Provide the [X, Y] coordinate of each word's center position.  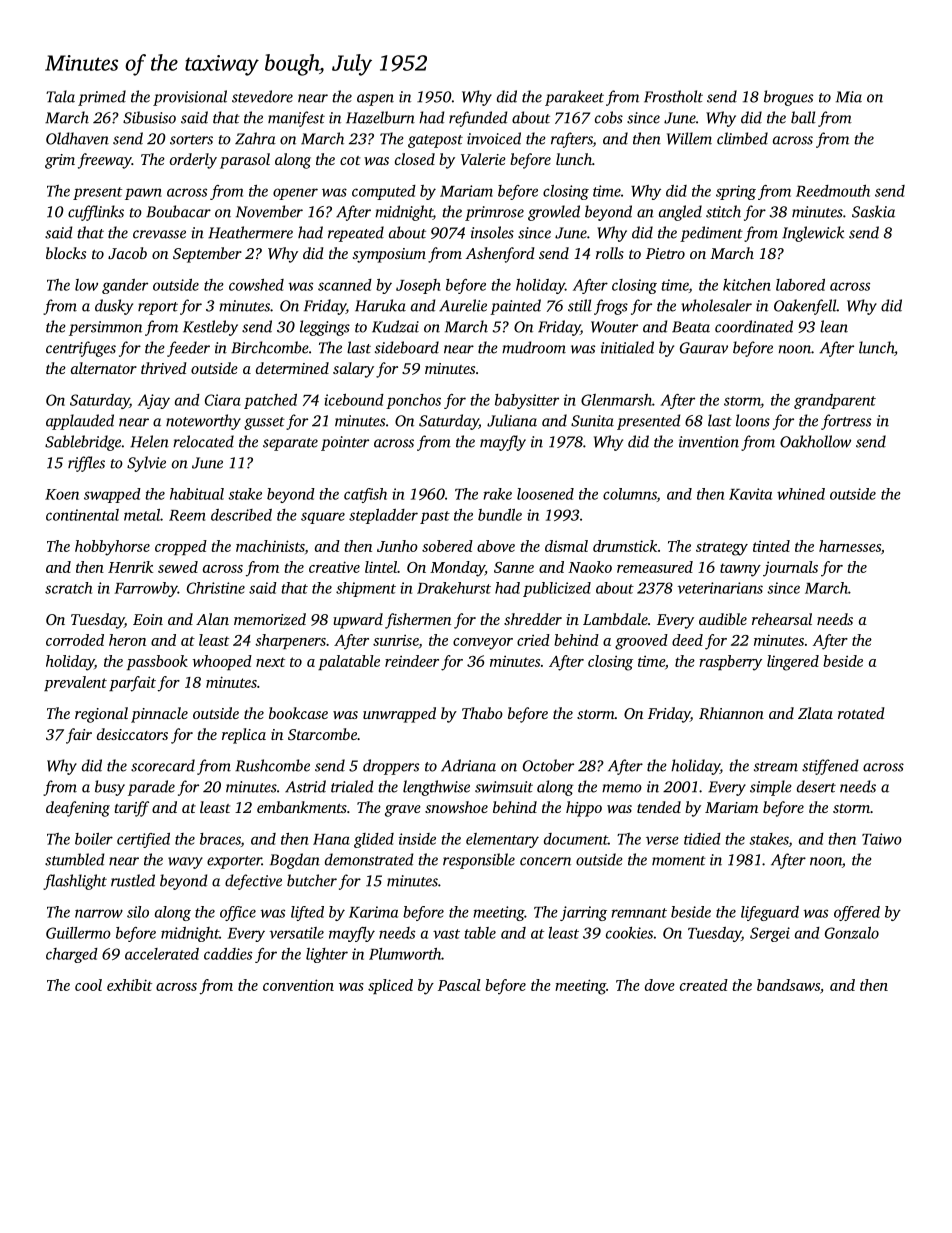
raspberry [730, 663]
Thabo [482, 713]
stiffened [830, 767]
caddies [228, 954]
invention [709, 442]
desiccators [132, 734]
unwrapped [399, 715]
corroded [75, 640]
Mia [849, 97]
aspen [375, 100]
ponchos [413, 401]
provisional [190, 98]
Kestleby [210, 328]
